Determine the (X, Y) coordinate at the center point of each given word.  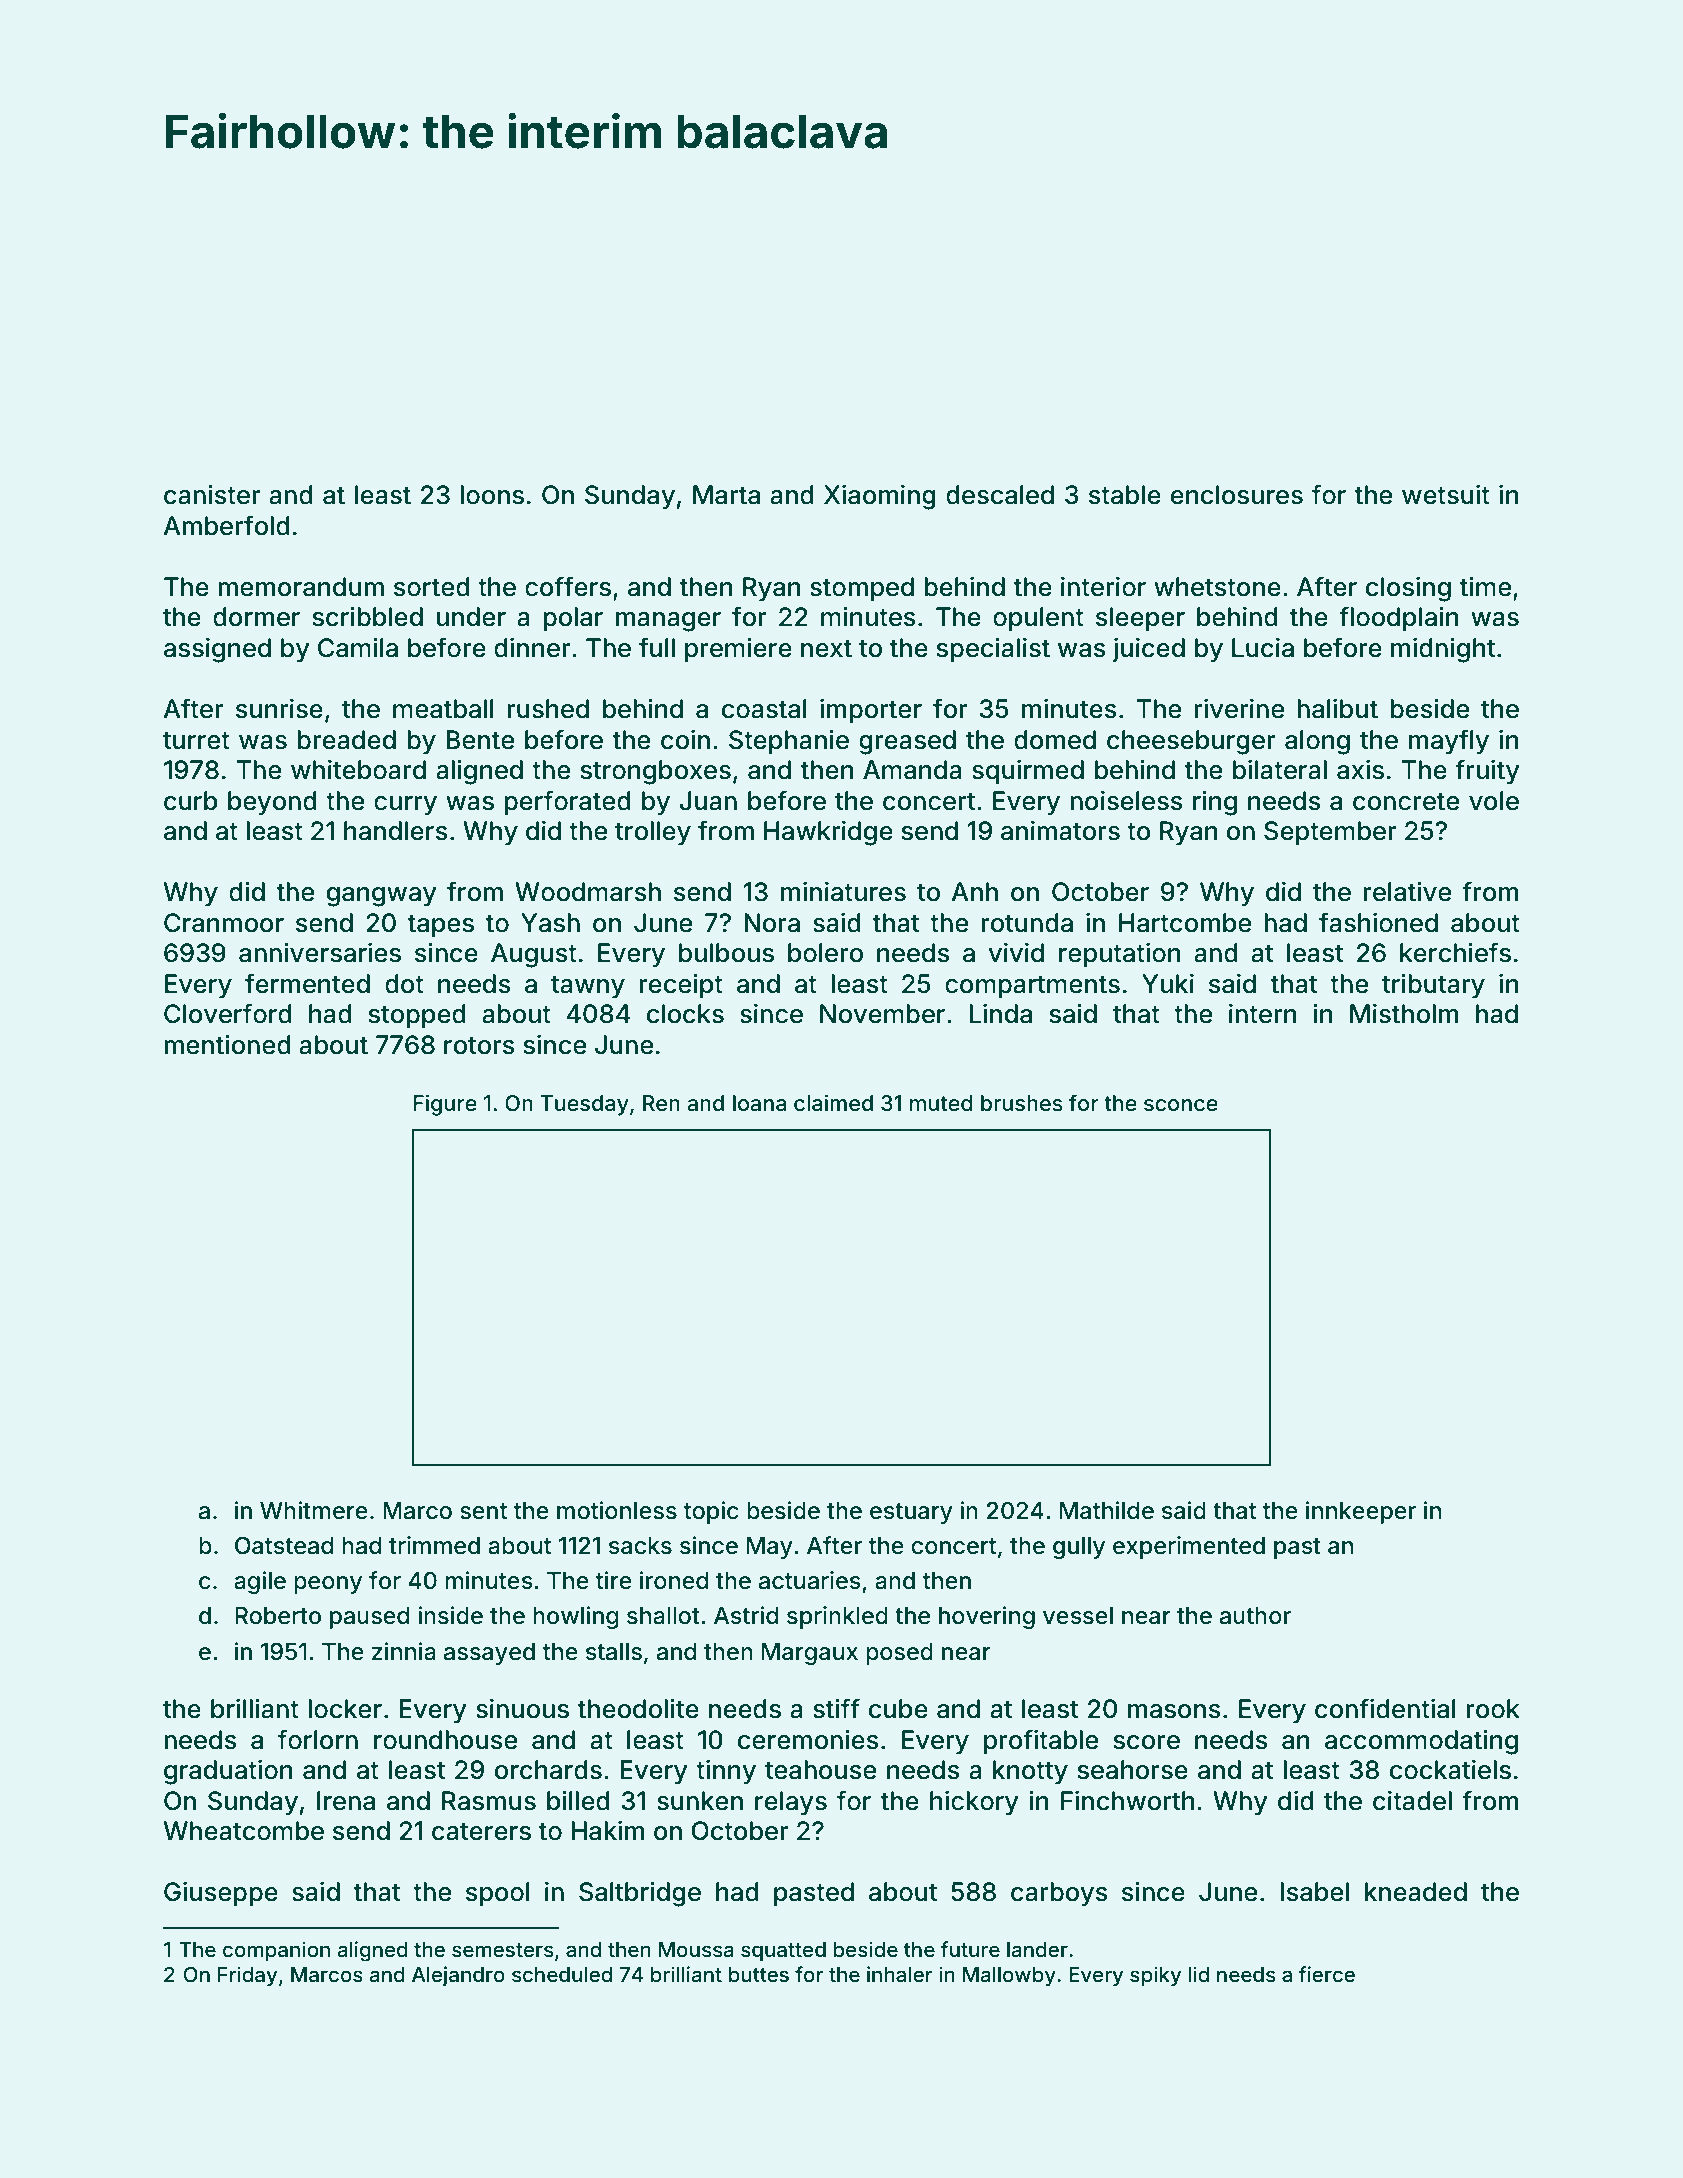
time (1485, 587)
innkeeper (1361, 1512)
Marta (726, 495)
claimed (833, 1103)
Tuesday (584, 1105)
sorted (432, 587)
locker (345, 1709)
